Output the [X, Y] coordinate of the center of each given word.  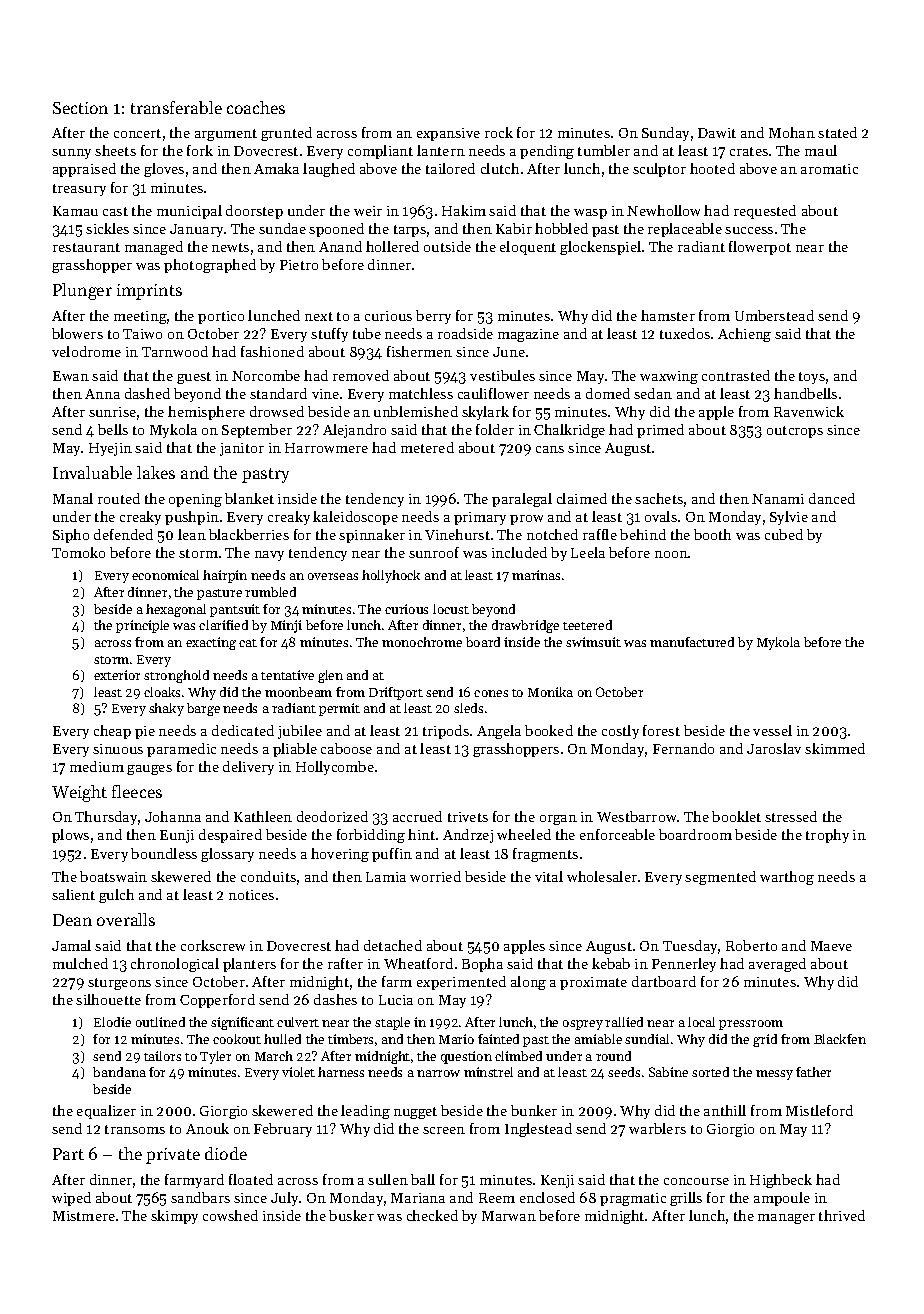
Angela [499, 732]
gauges [149, 770]
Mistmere [84, 1216]
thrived [842, 1215]
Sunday [665, 134]
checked [432, 1215]
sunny [71, 154]
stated [837, 132]
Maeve [831, 946]
